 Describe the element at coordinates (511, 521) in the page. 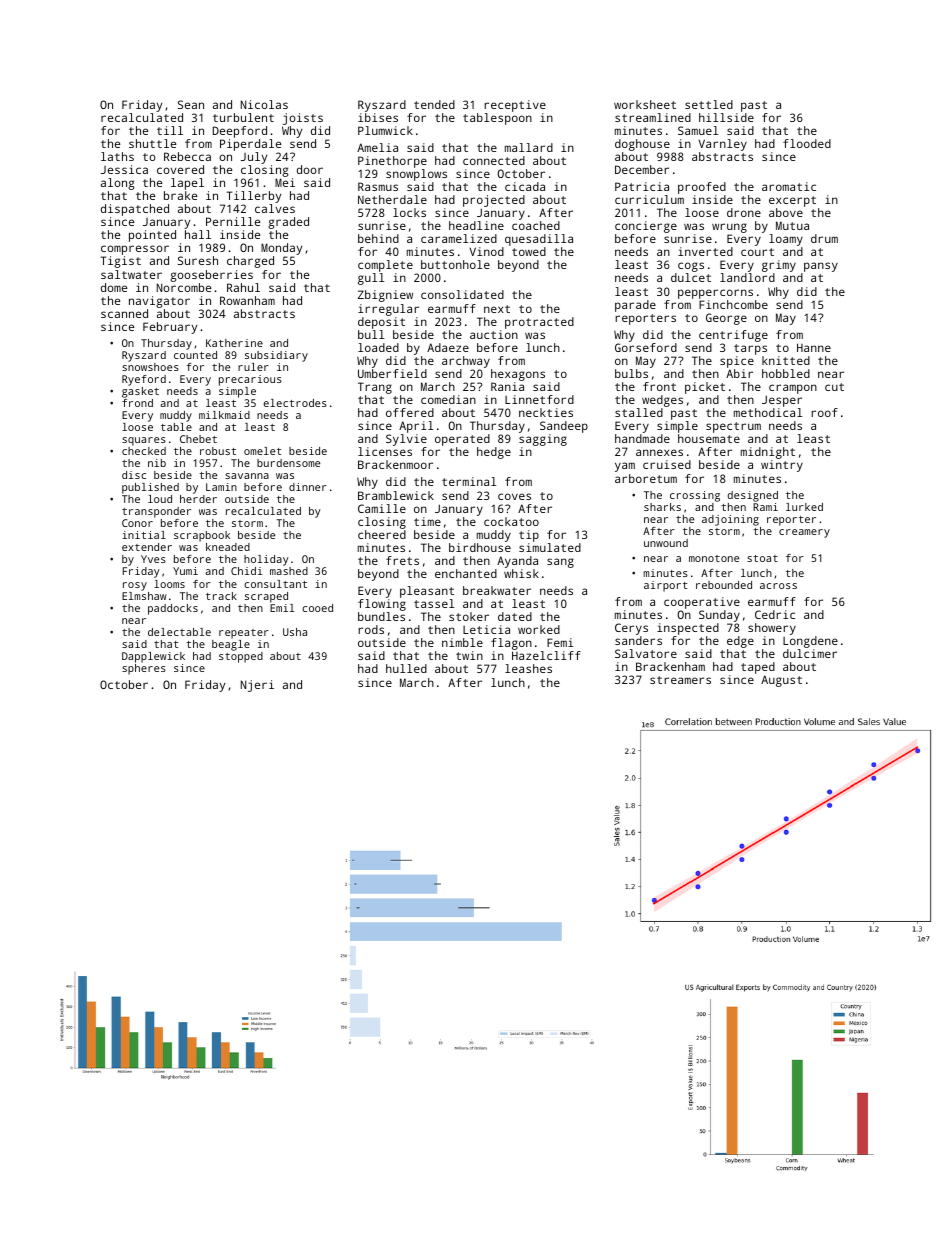

I see `cockatoo` at that location.
